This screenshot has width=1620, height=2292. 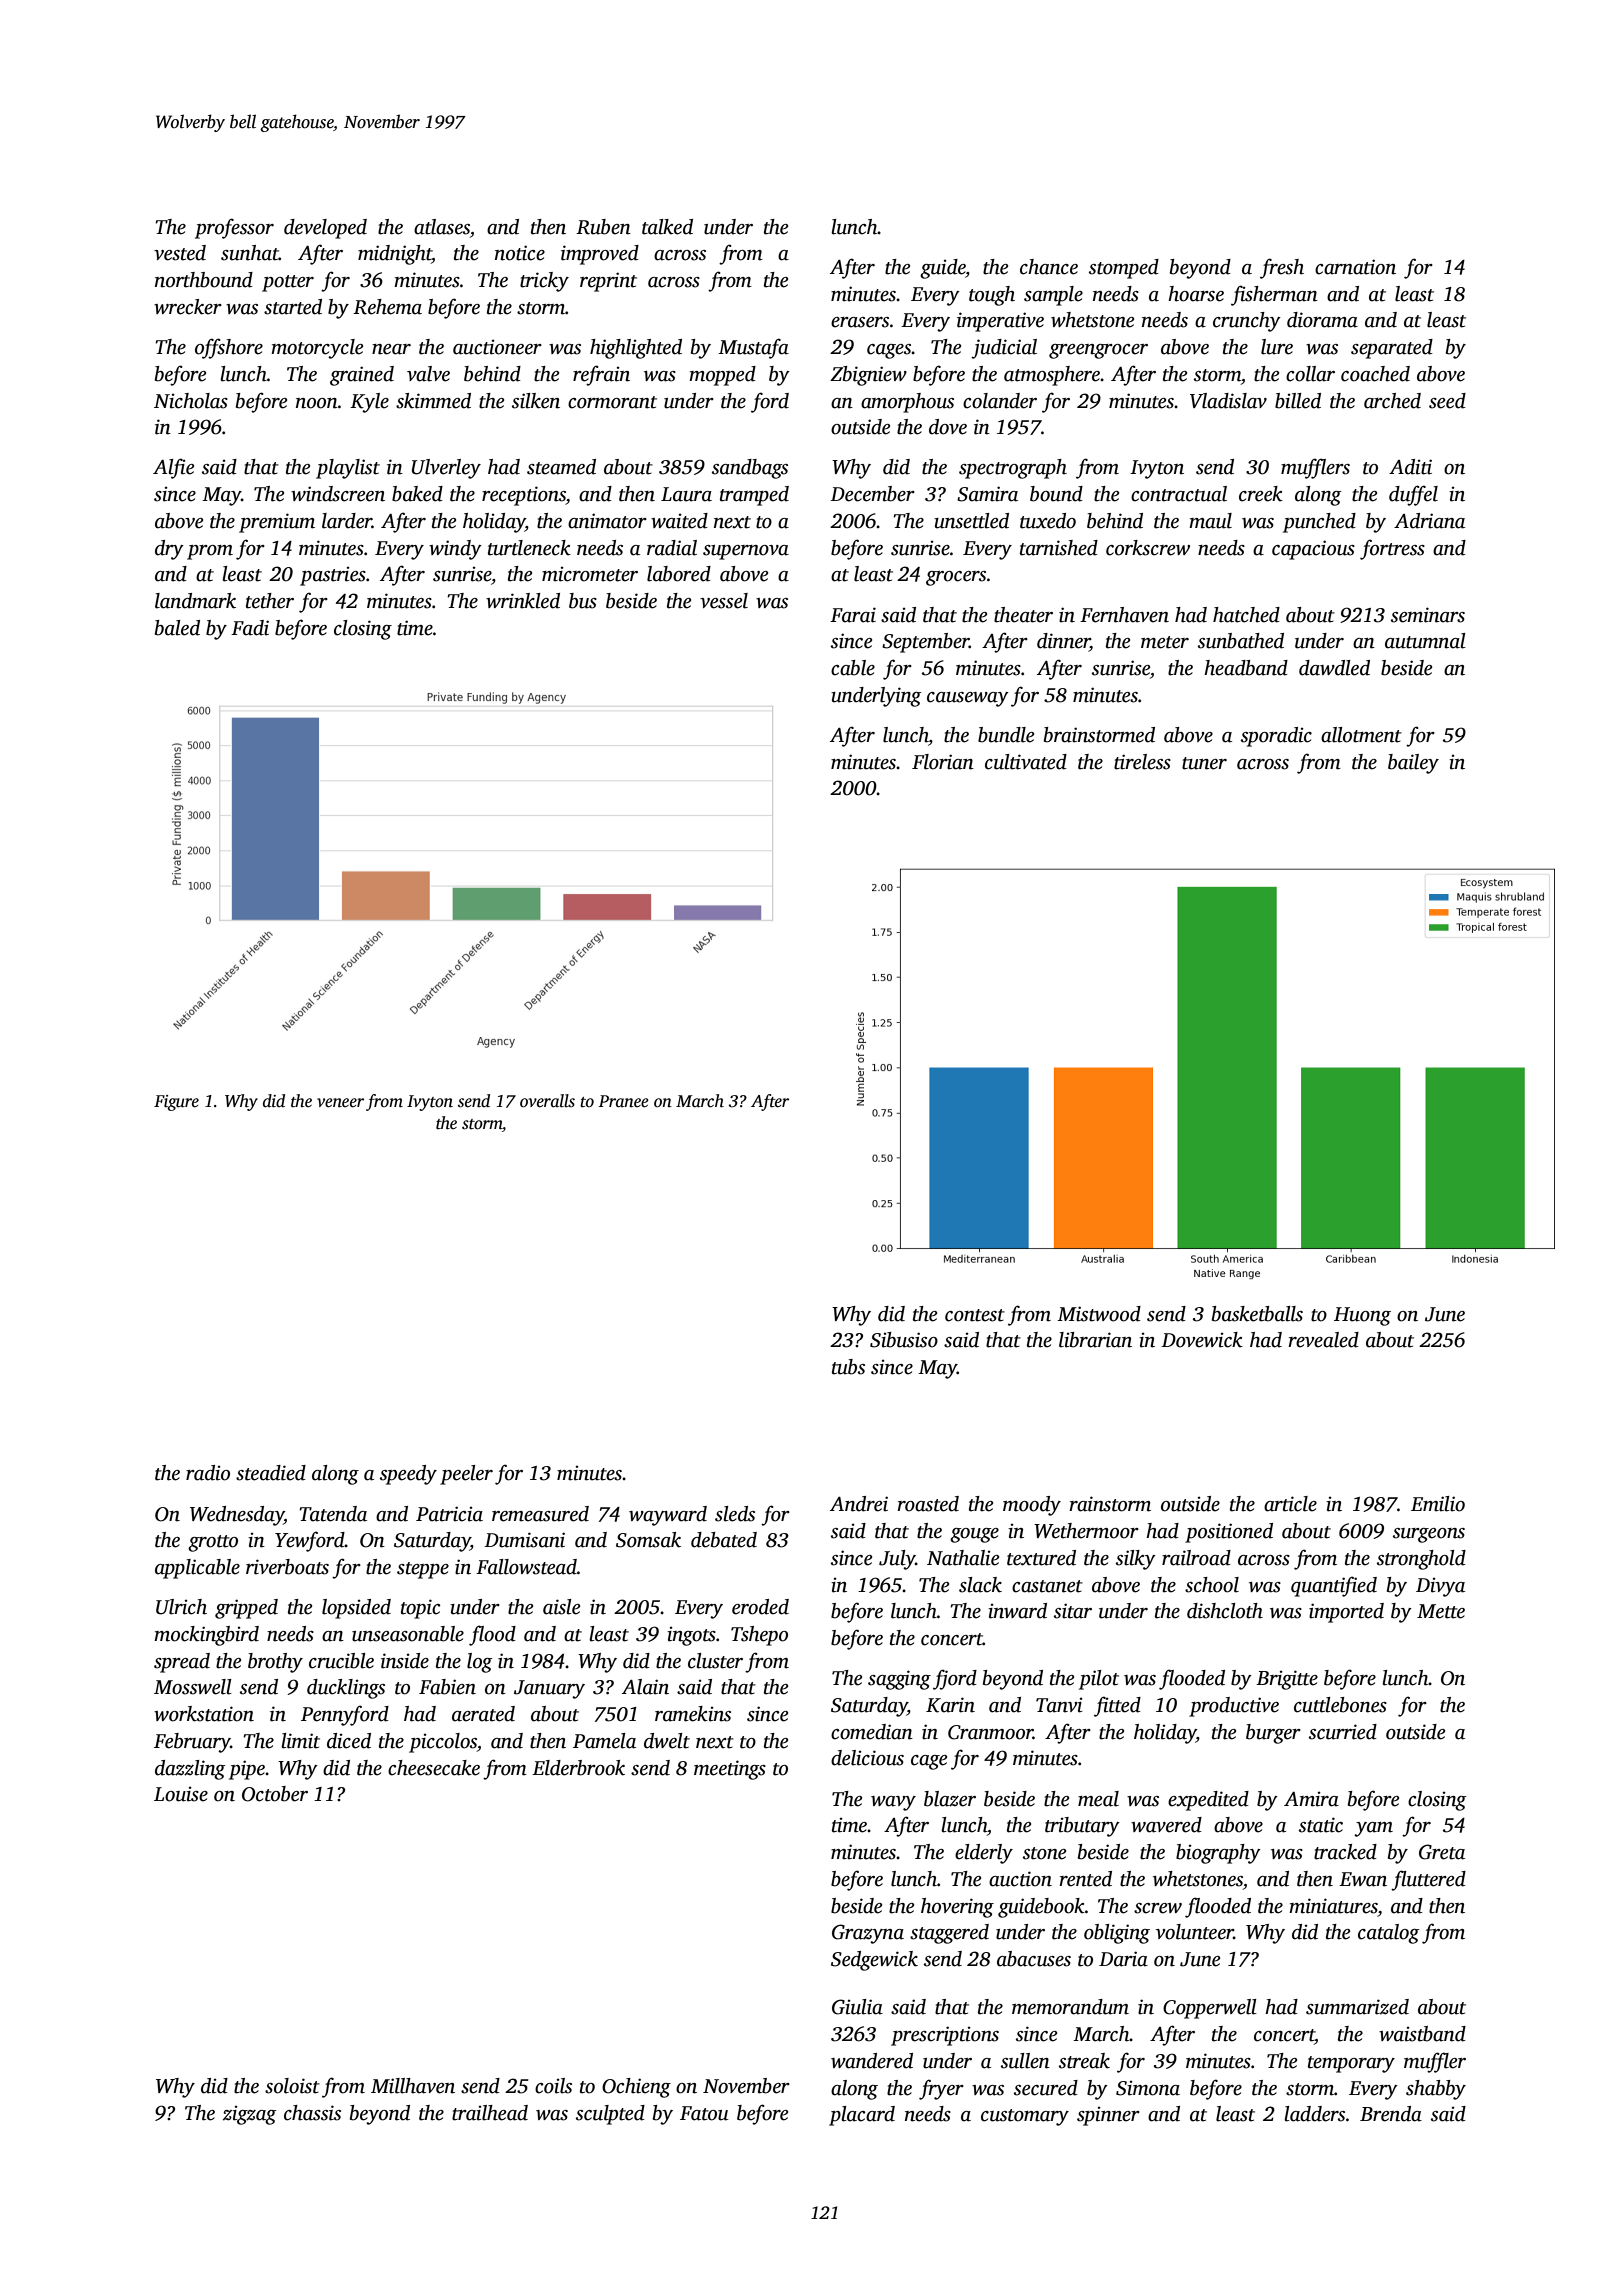 What do you see at coordinates (523, 601) in the screenshot?
I see `wrinkled` at bounding box center [523, 601].
